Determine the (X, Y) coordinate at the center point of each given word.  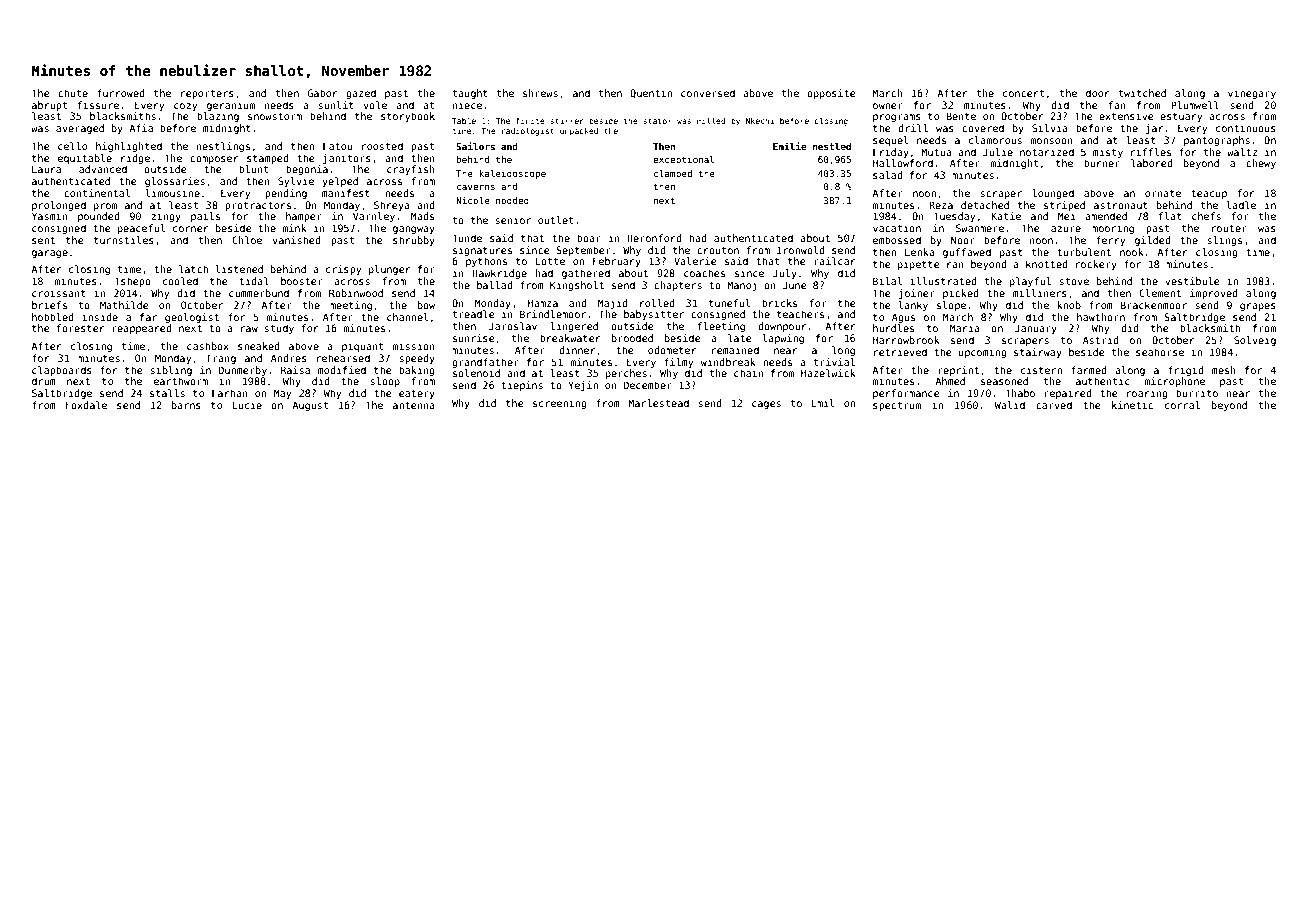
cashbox (208, 346)
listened (239, 269)
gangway (414, 230)
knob (1069, 305)
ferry (1110, 241)
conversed (708, 93)
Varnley (374, 217)
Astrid (1101, 340)
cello (72, 146)
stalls (167, 393)
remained (735, 350)
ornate (1163, 193)
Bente (961, 116)
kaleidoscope (512, 174)
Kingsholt (577, 286)
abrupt (49, 106)
